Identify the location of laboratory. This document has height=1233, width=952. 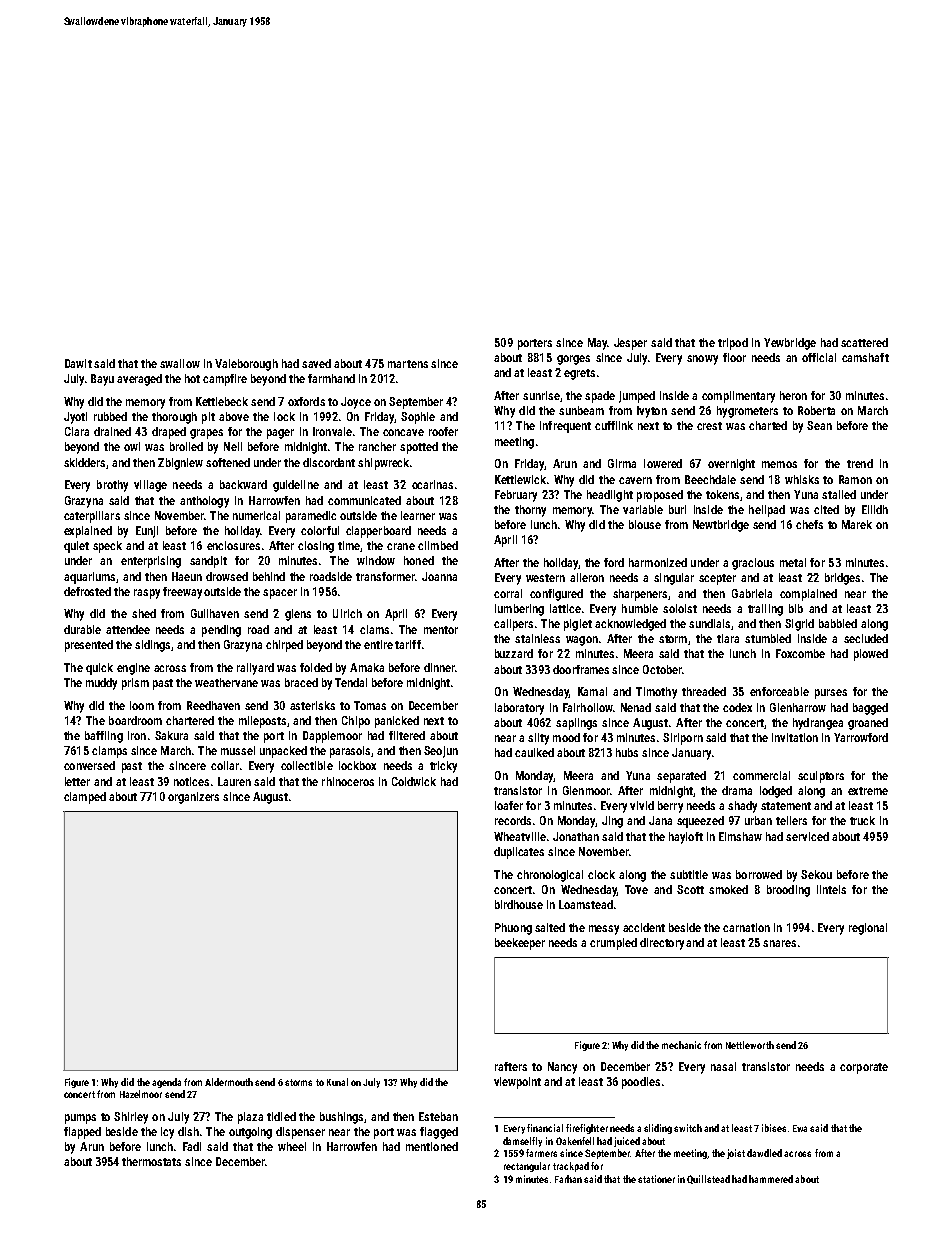
(519, 709).
